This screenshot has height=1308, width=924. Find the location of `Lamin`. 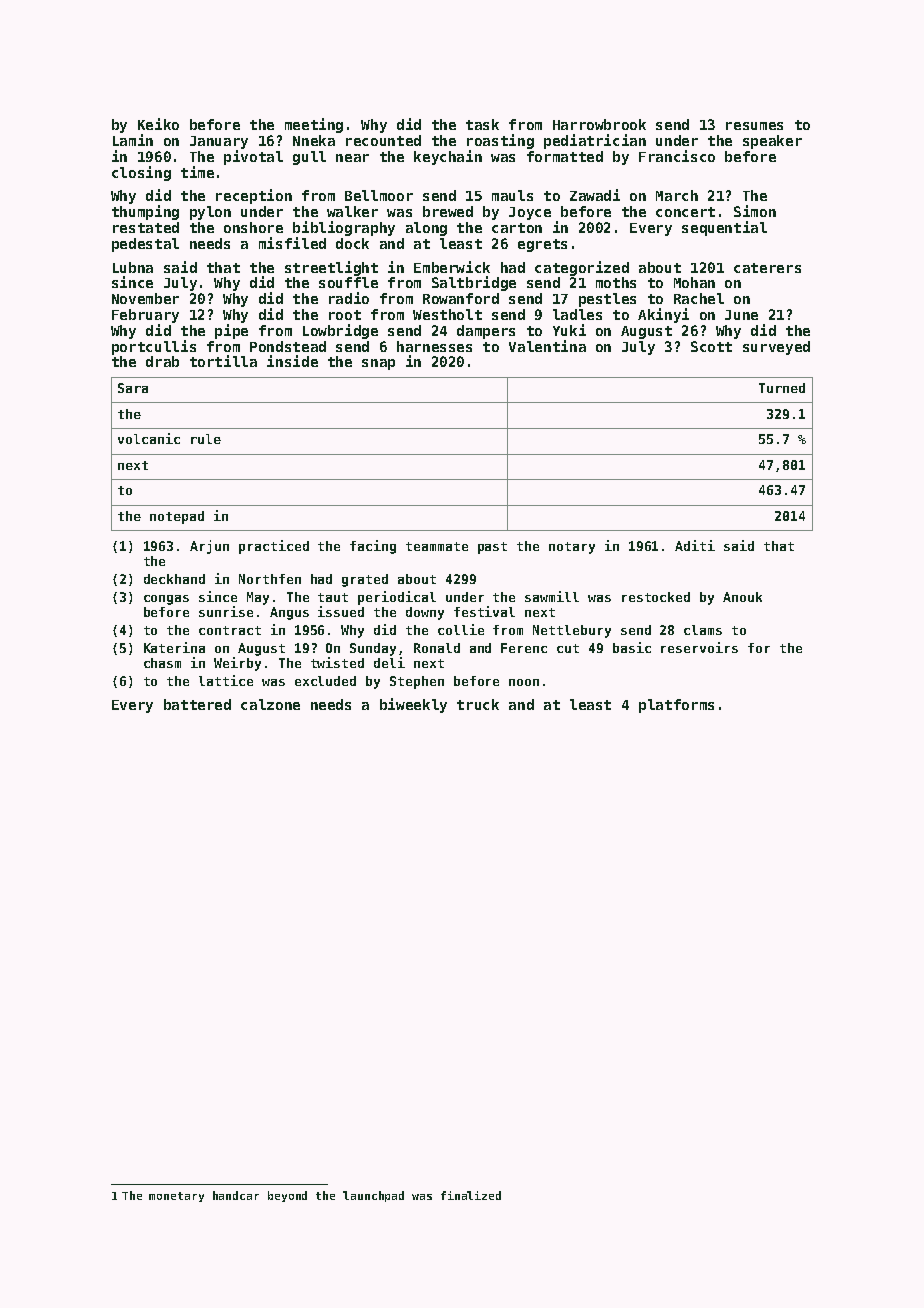

Lamin is located at coordinates (133, 140).
